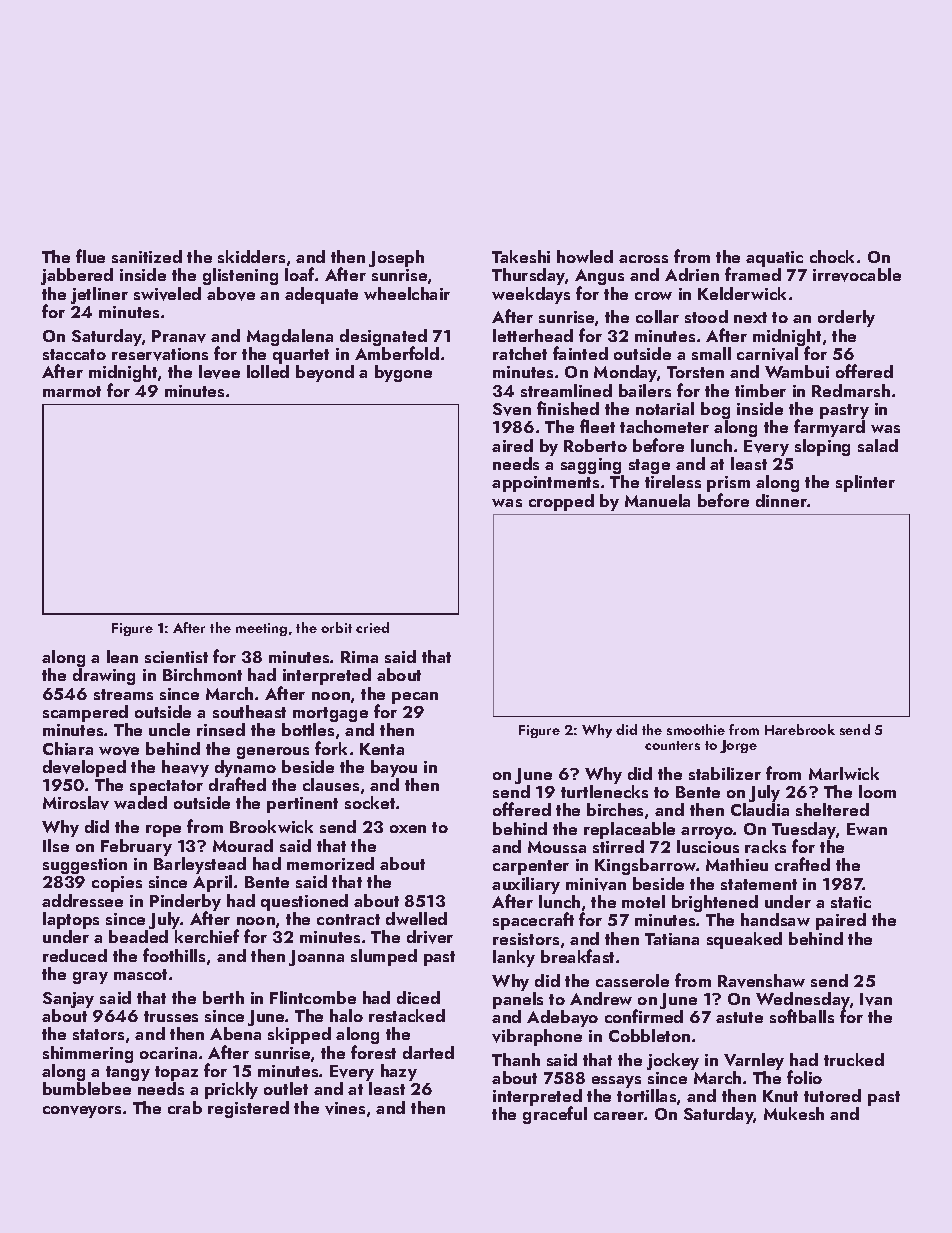  What do you see at coordinates (90, 256) in the page?
I see `flue` at bounding box center [90, 256].
